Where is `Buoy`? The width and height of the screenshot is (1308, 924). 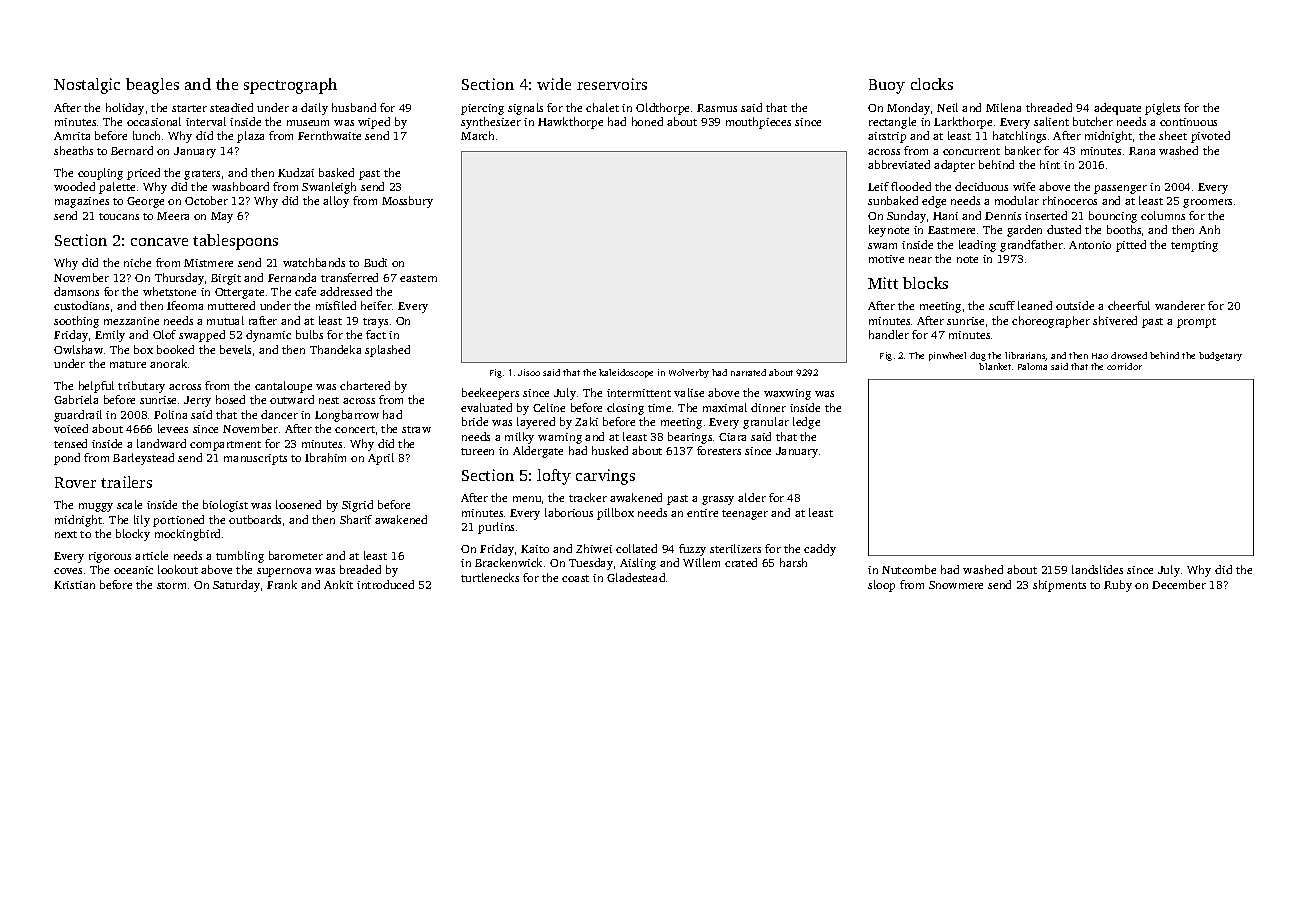
Buoy is located at coordinates (887, 86).
